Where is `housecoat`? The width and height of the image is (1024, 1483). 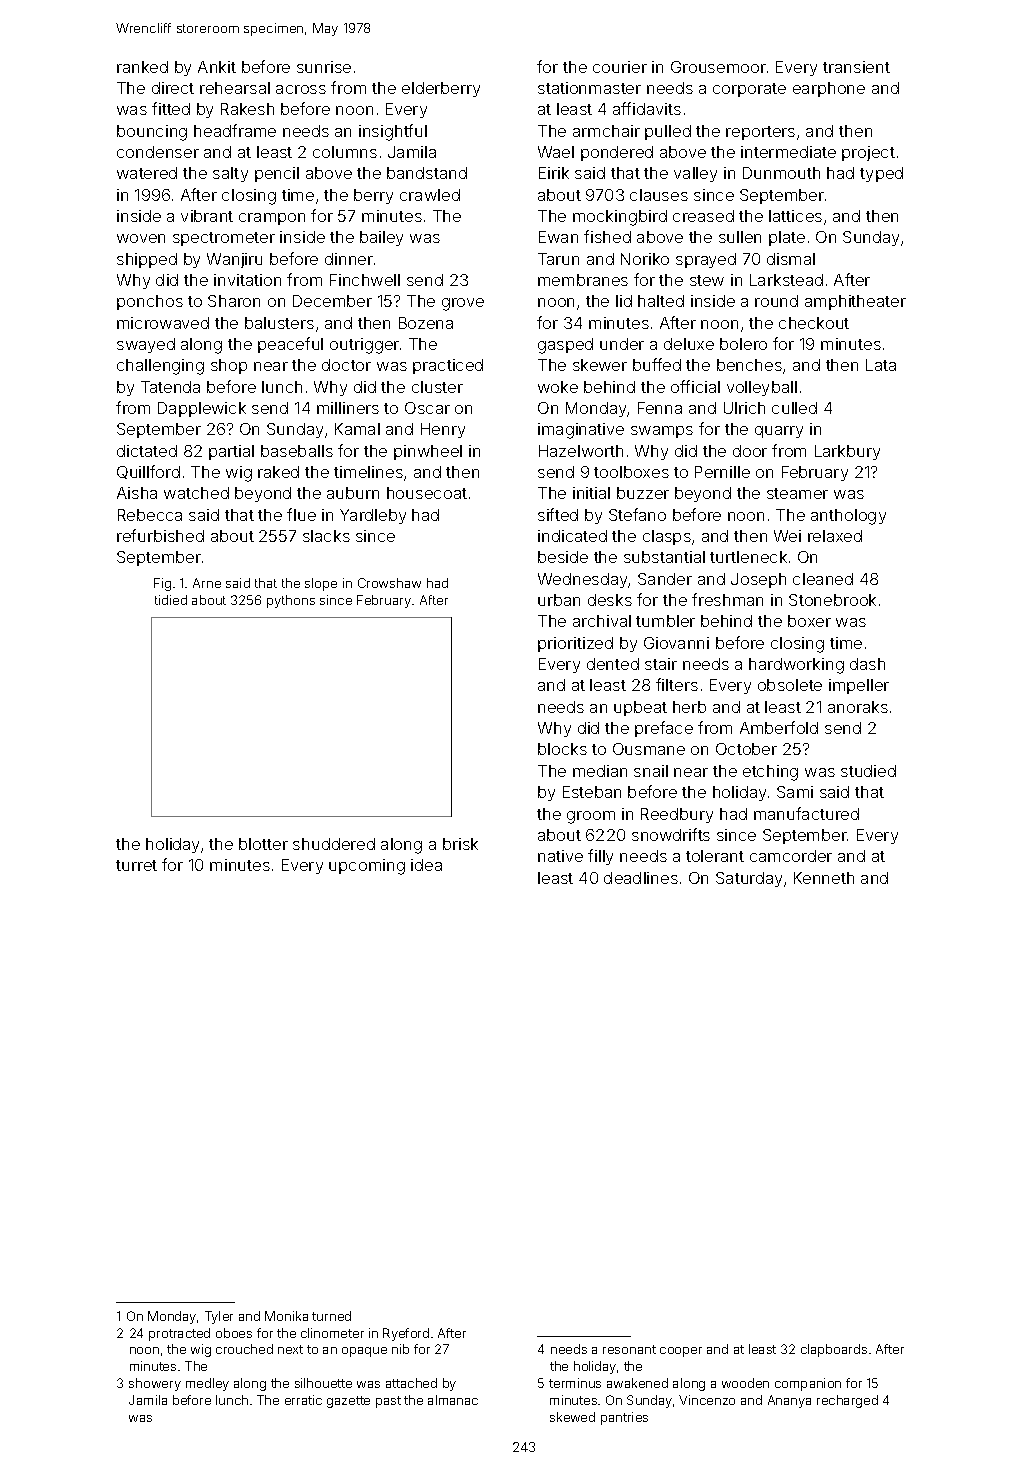 housecoat is located at coordinates (427, 493).
